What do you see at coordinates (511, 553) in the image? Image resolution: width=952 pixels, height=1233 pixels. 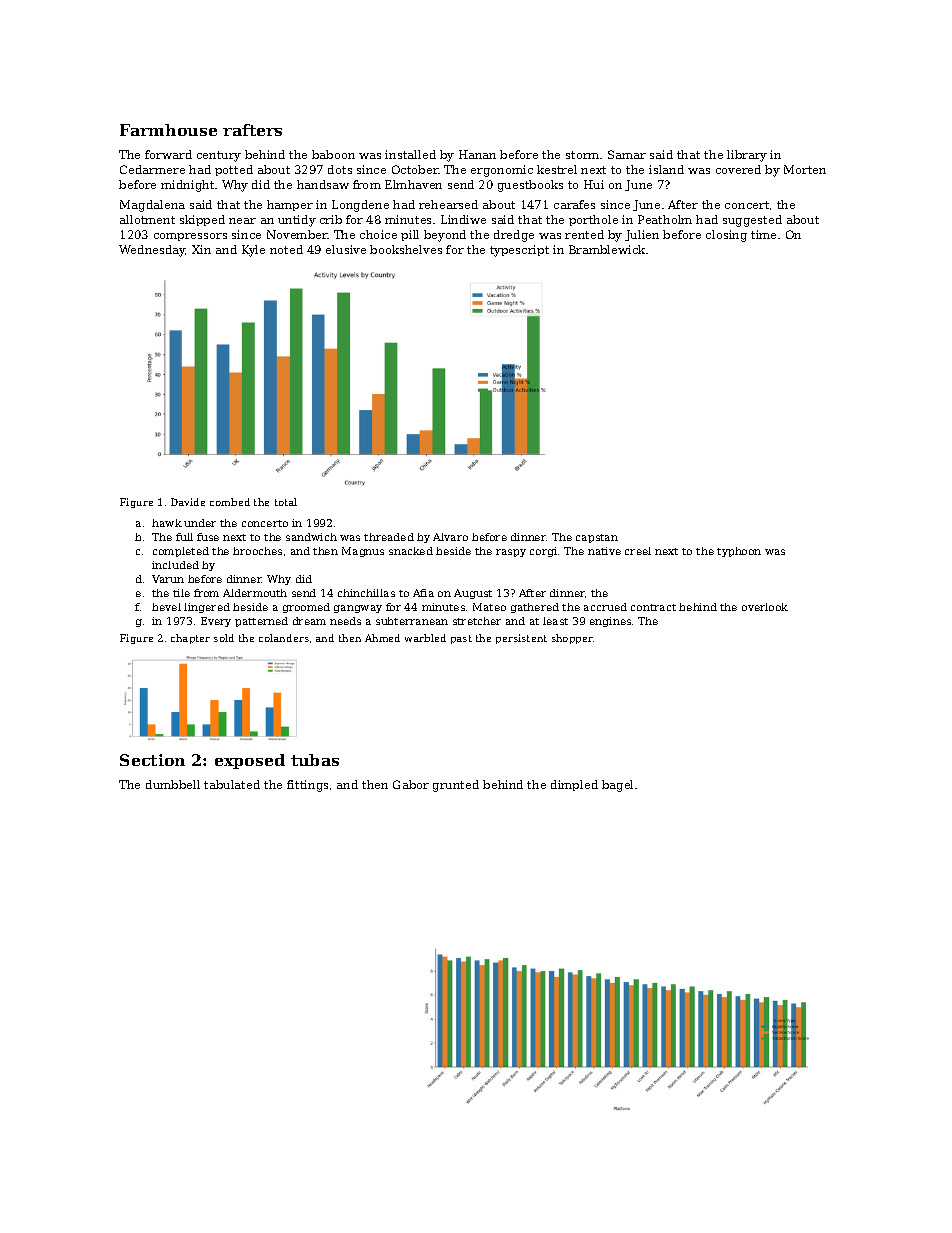 I see `raspy` at bounding box center [511, 553].
